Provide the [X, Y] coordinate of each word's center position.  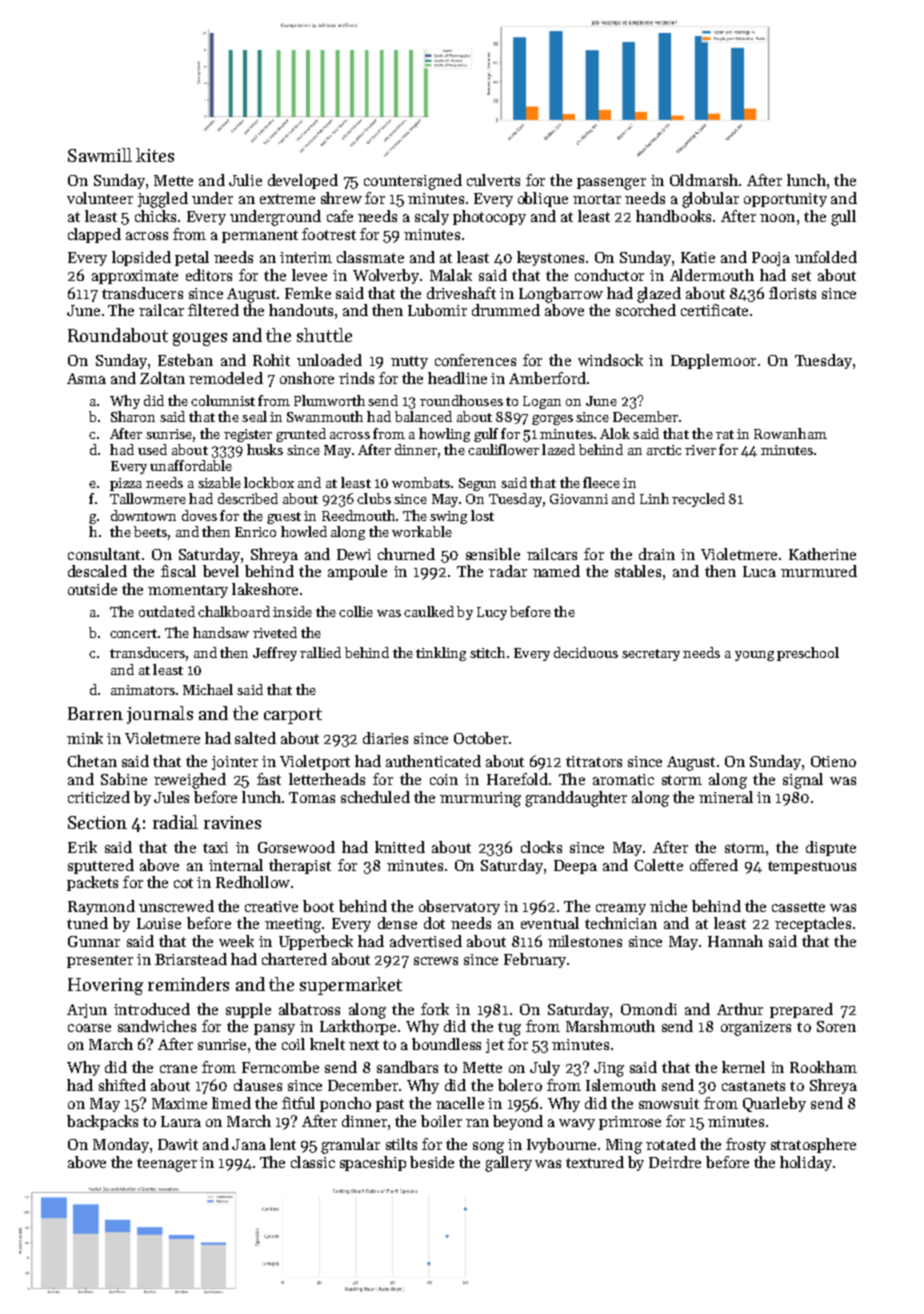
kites [155, 155]
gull [843, 218]
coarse [89, 1028]
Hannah [735, 941]
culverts [493, 180]
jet [495, 1046]
